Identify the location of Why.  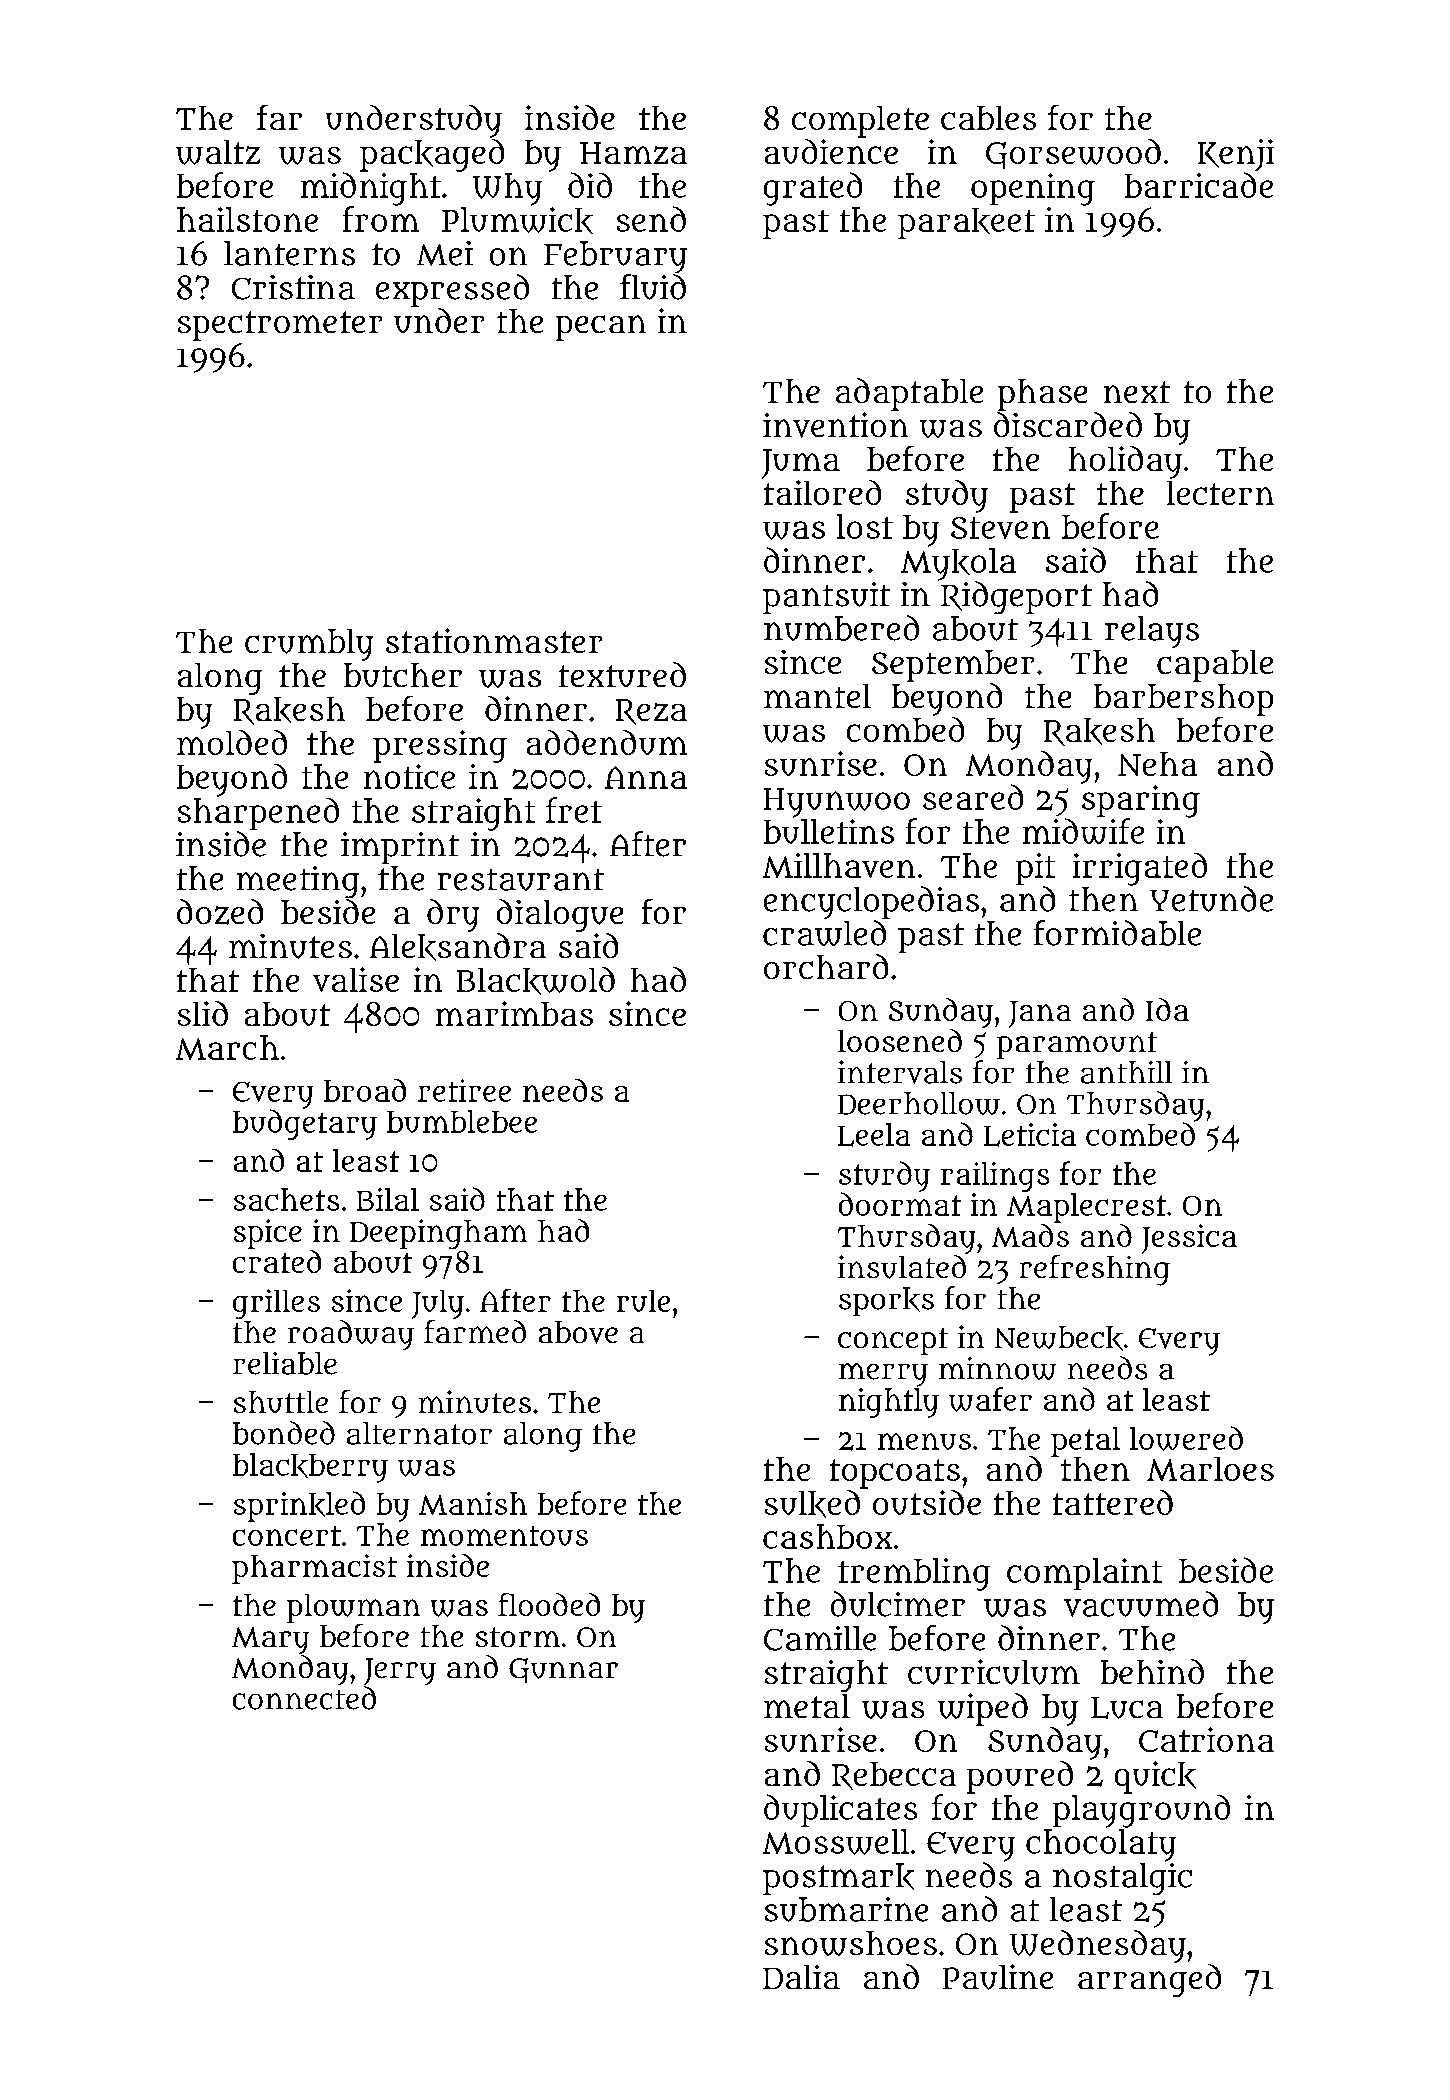
(507, 189).
